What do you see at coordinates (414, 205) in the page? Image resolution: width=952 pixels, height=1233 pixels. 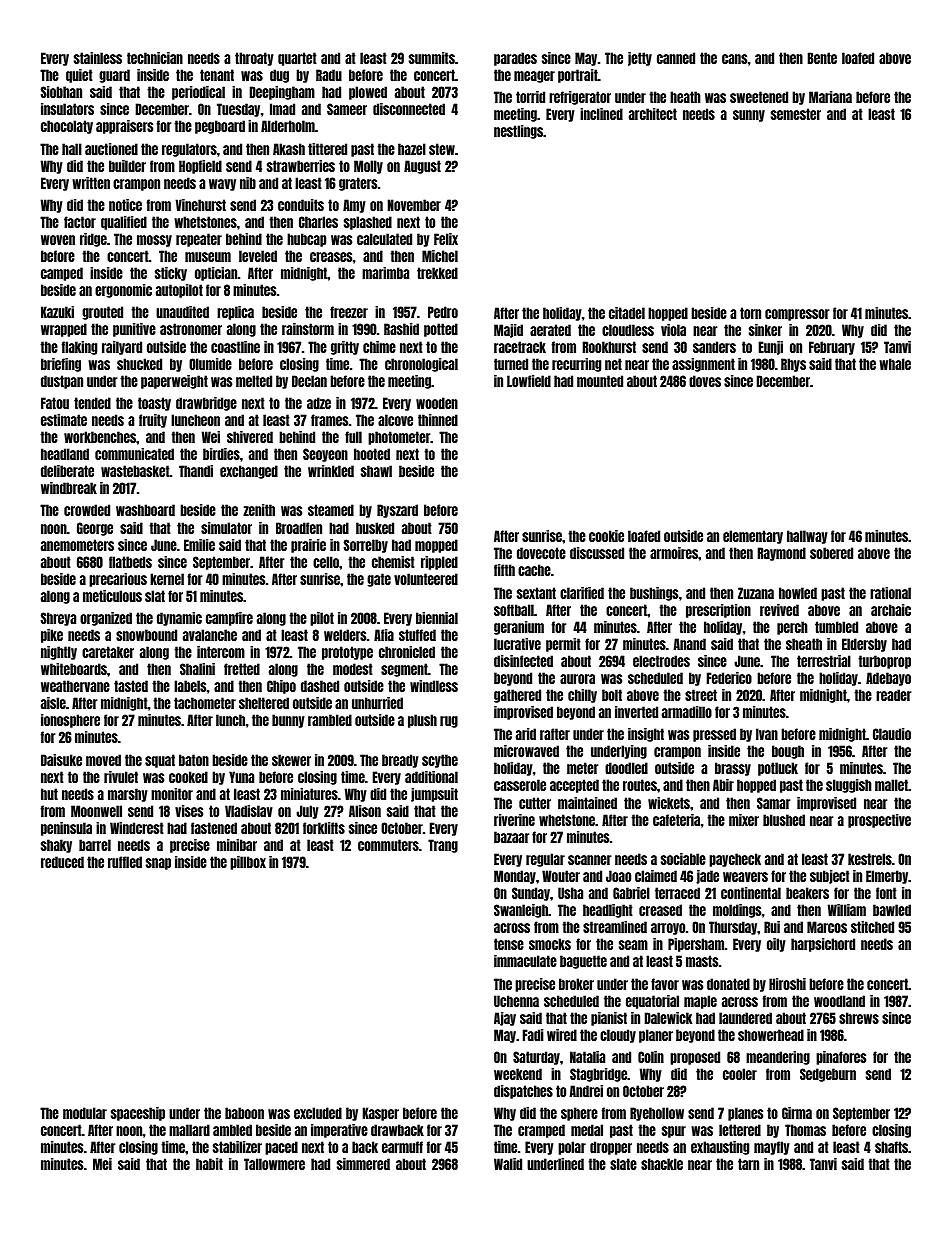 I see `November` at bounding box center [414, 205].
